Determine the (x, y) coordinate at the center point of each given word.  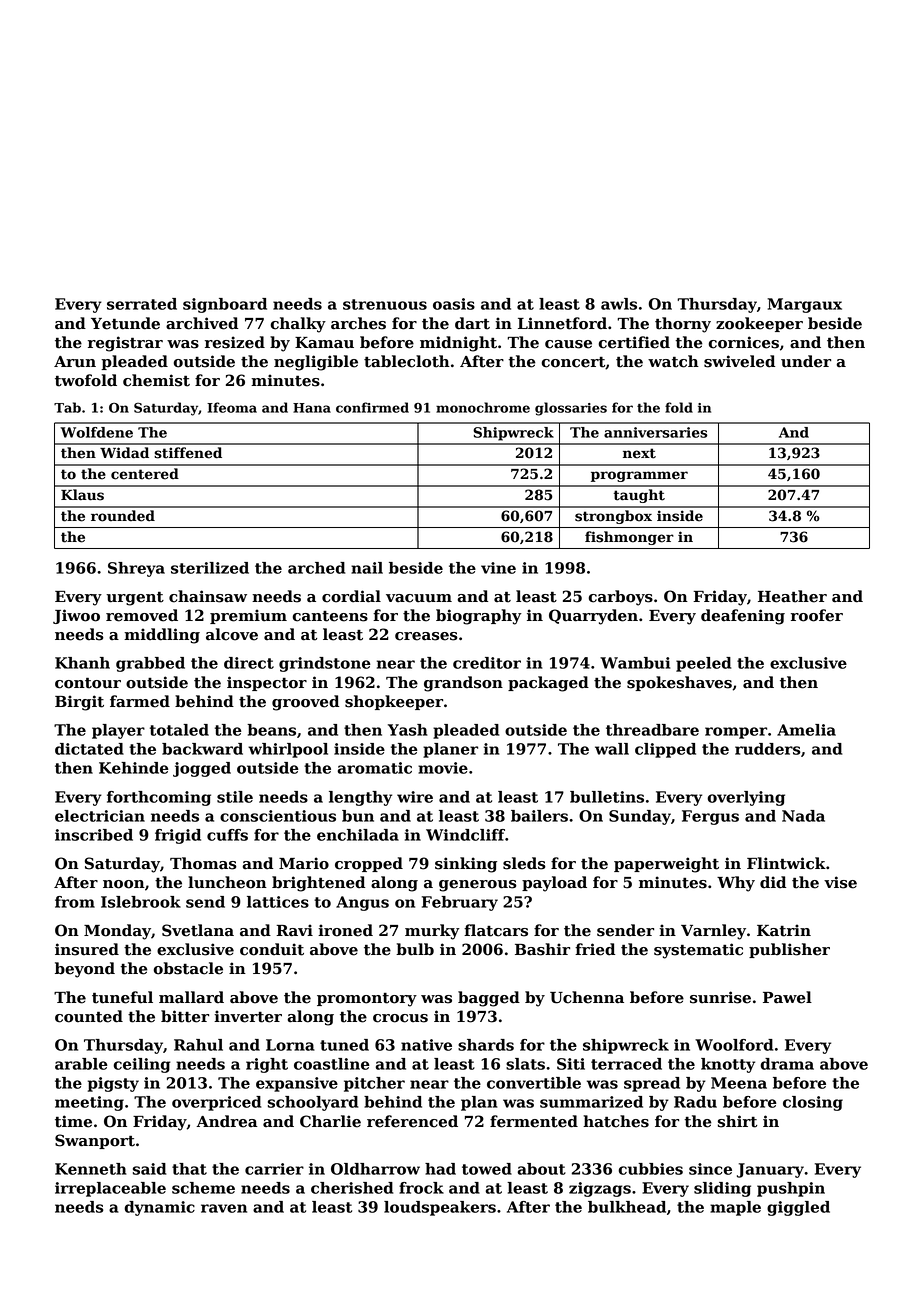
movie (443, 768)
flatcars (496, 930)
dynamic (159, 1208)
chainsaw (208, 596)
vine (498, 568)
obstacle (188, 968)
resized (235, 342)
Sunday (640, 817)
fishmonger (629, 538)
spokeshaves (679, 683)
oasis (454, 304)
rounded (123, 516)
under (806, 361)
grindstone (325, 664)
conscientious (278, 816)
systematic (698, 951)
